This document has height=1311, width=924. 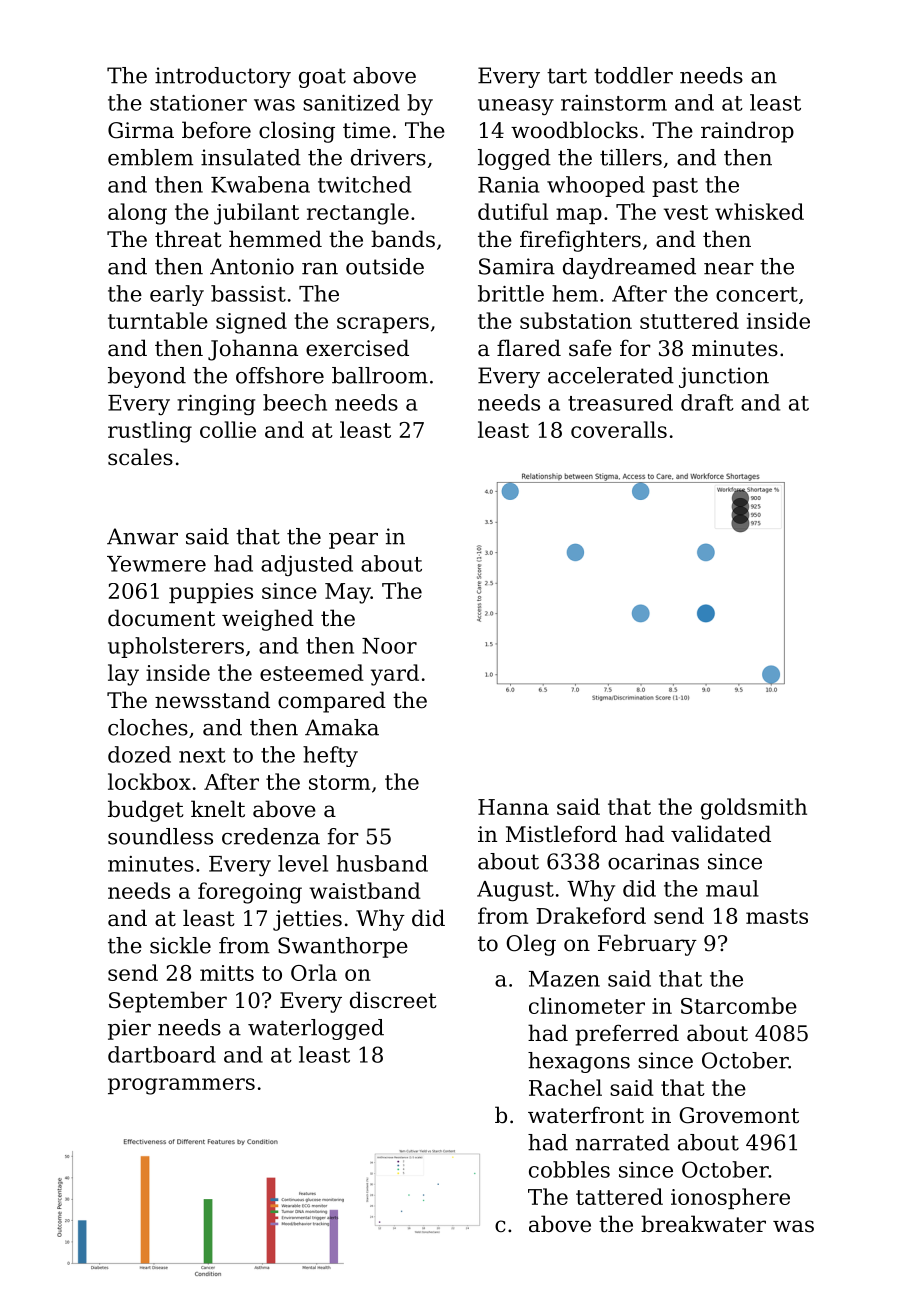 I want to click on toddler, so click(x=633, y=75).
